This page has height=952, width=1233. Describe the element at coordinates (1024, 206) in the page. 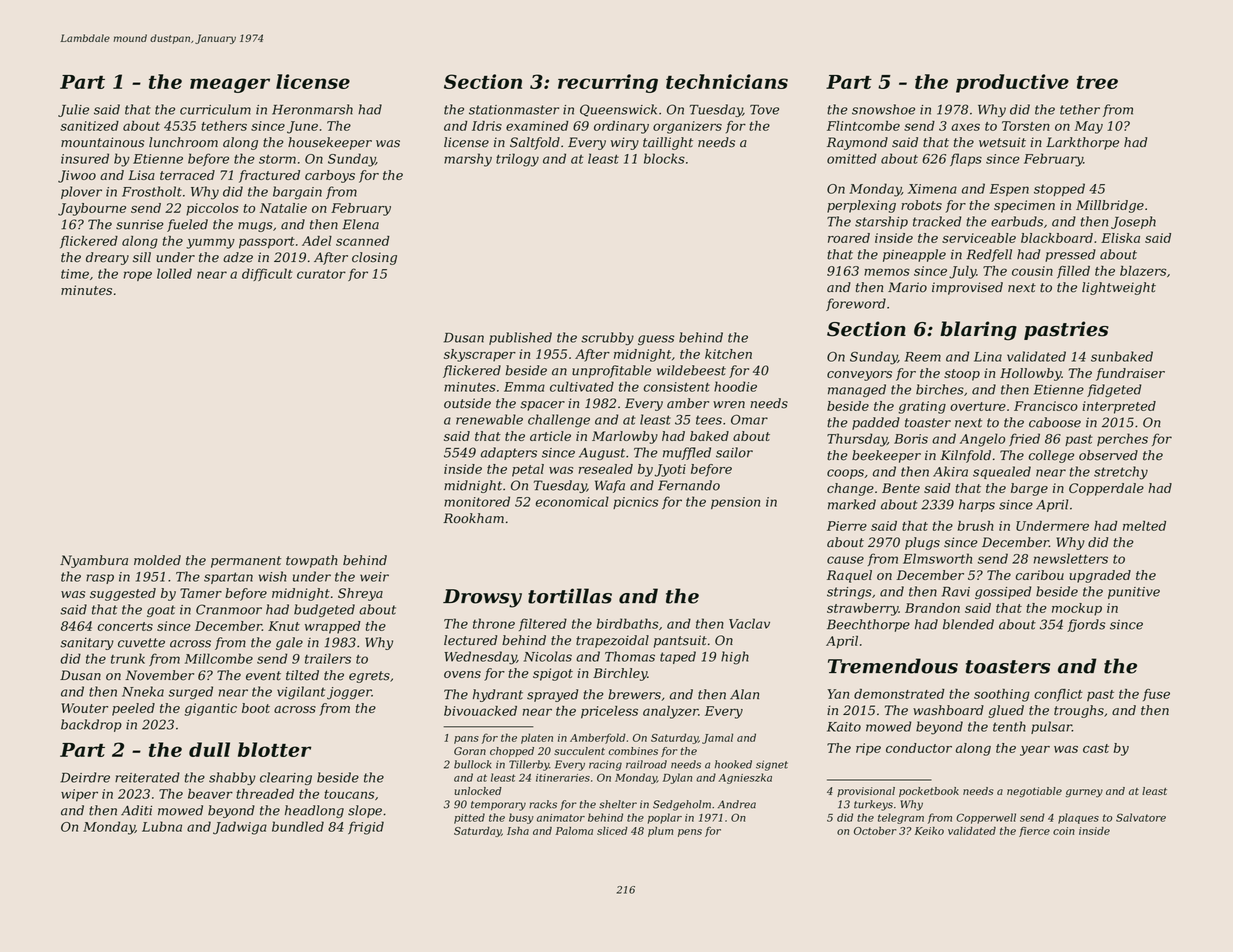

I see `specimen` at that location.
